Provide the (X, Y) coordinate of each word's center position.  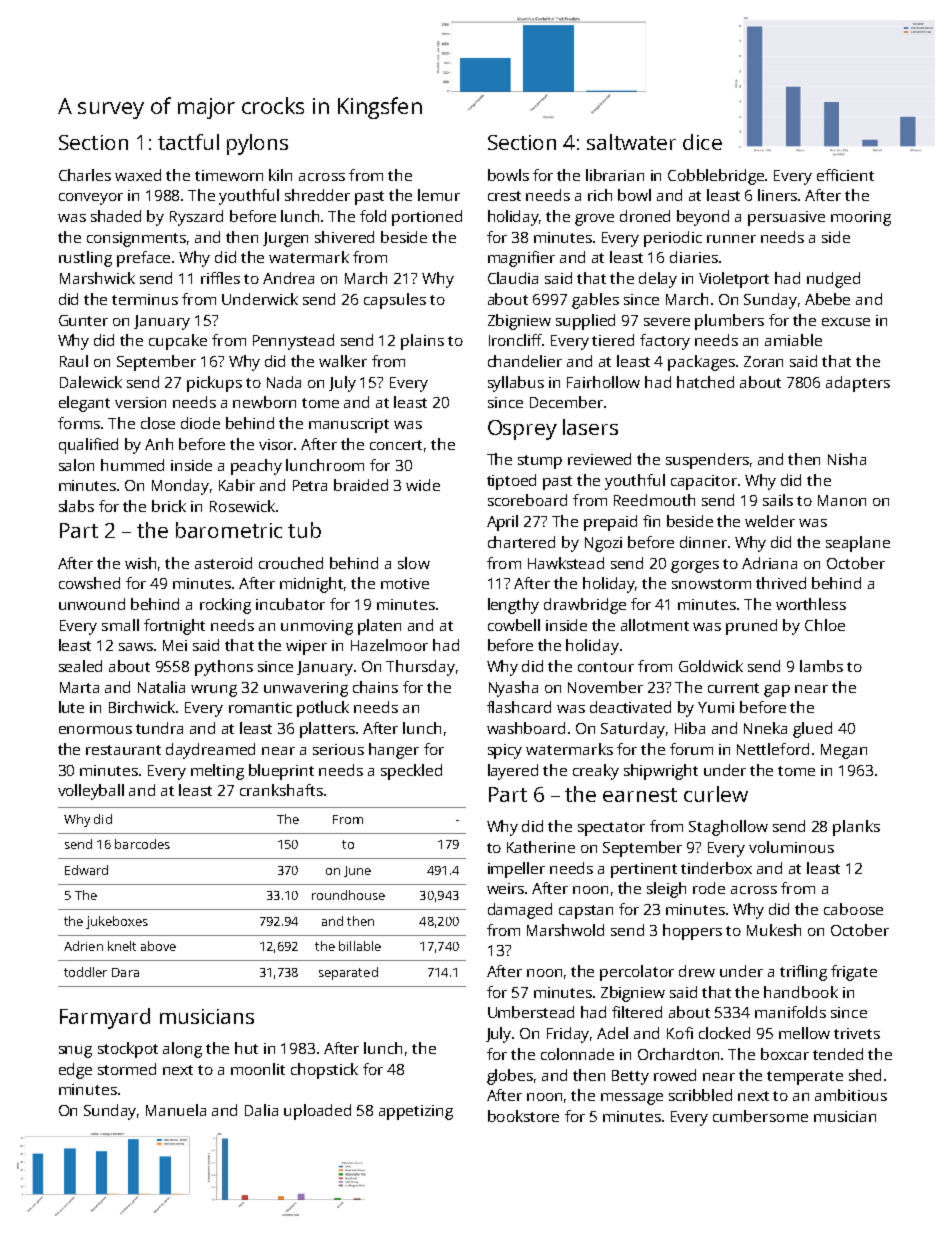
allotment (655, 625)
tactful (188, 142)
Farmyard (105, 1018)
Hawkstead (566, 563)
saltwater (631, 142)
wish (140, 563)
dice (702, 142)
